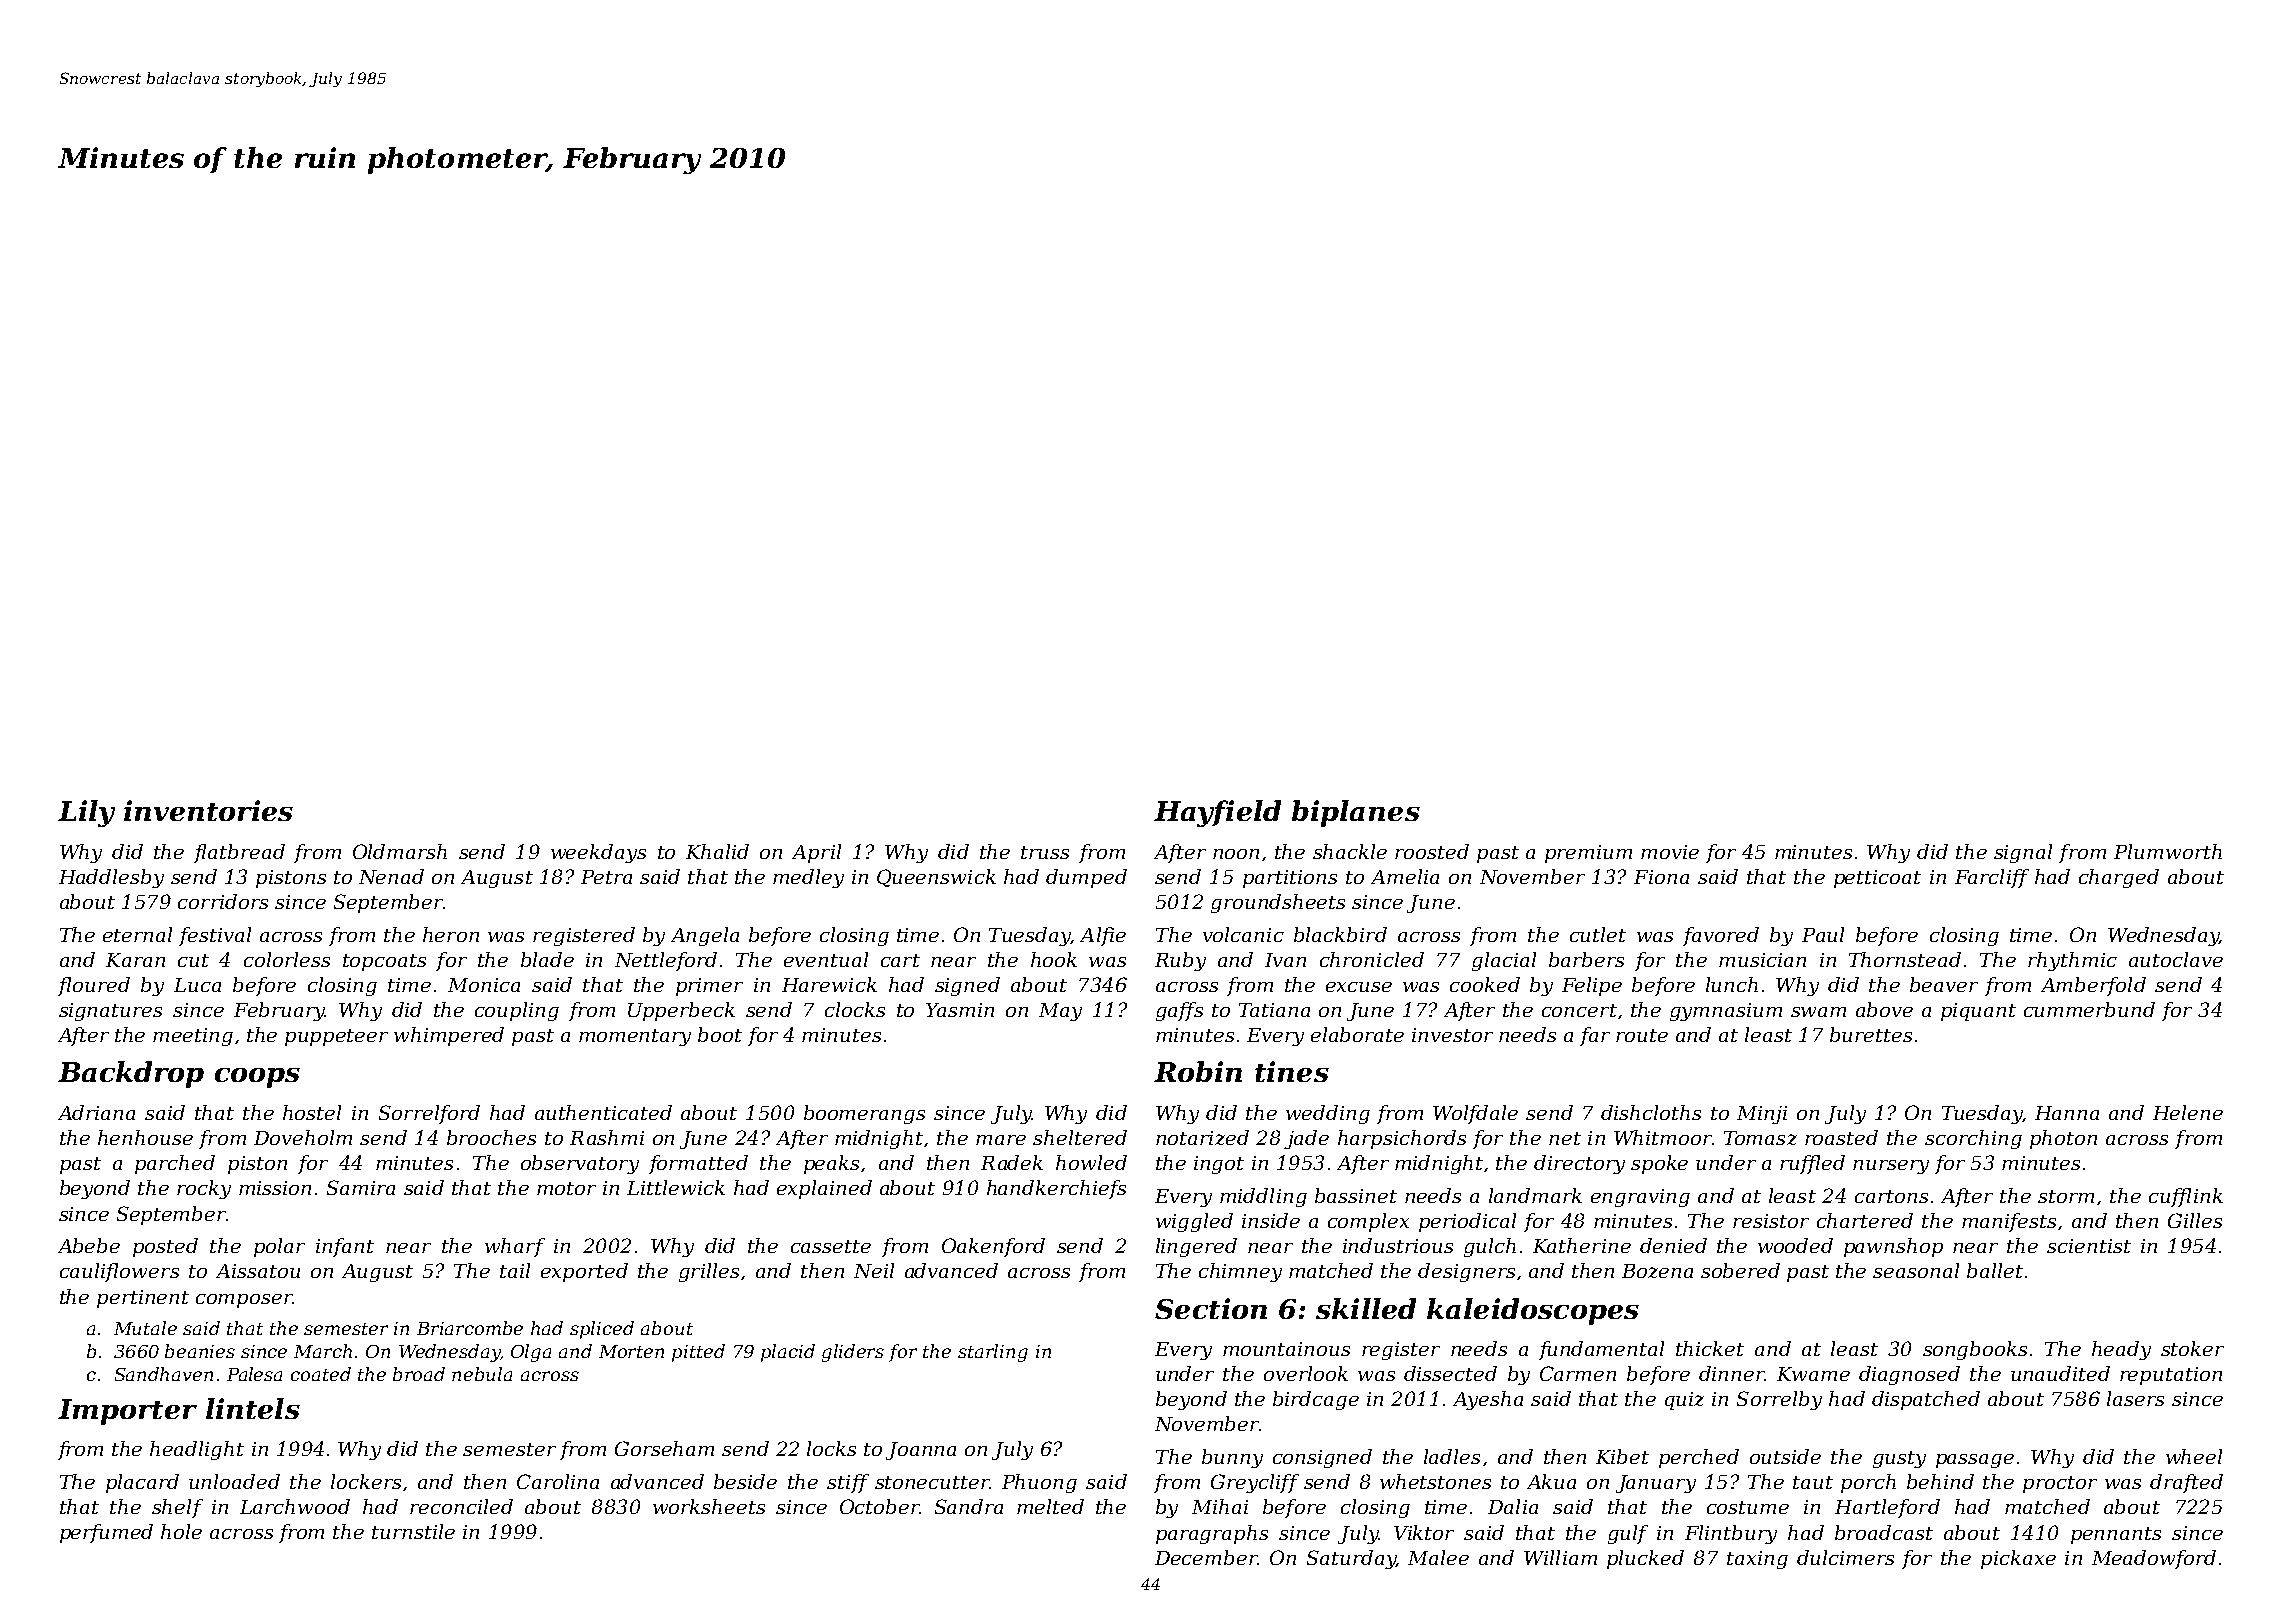 The height and width of the screenshot is (1614, 2282). I want to click on inventories, so click(208, 810).
